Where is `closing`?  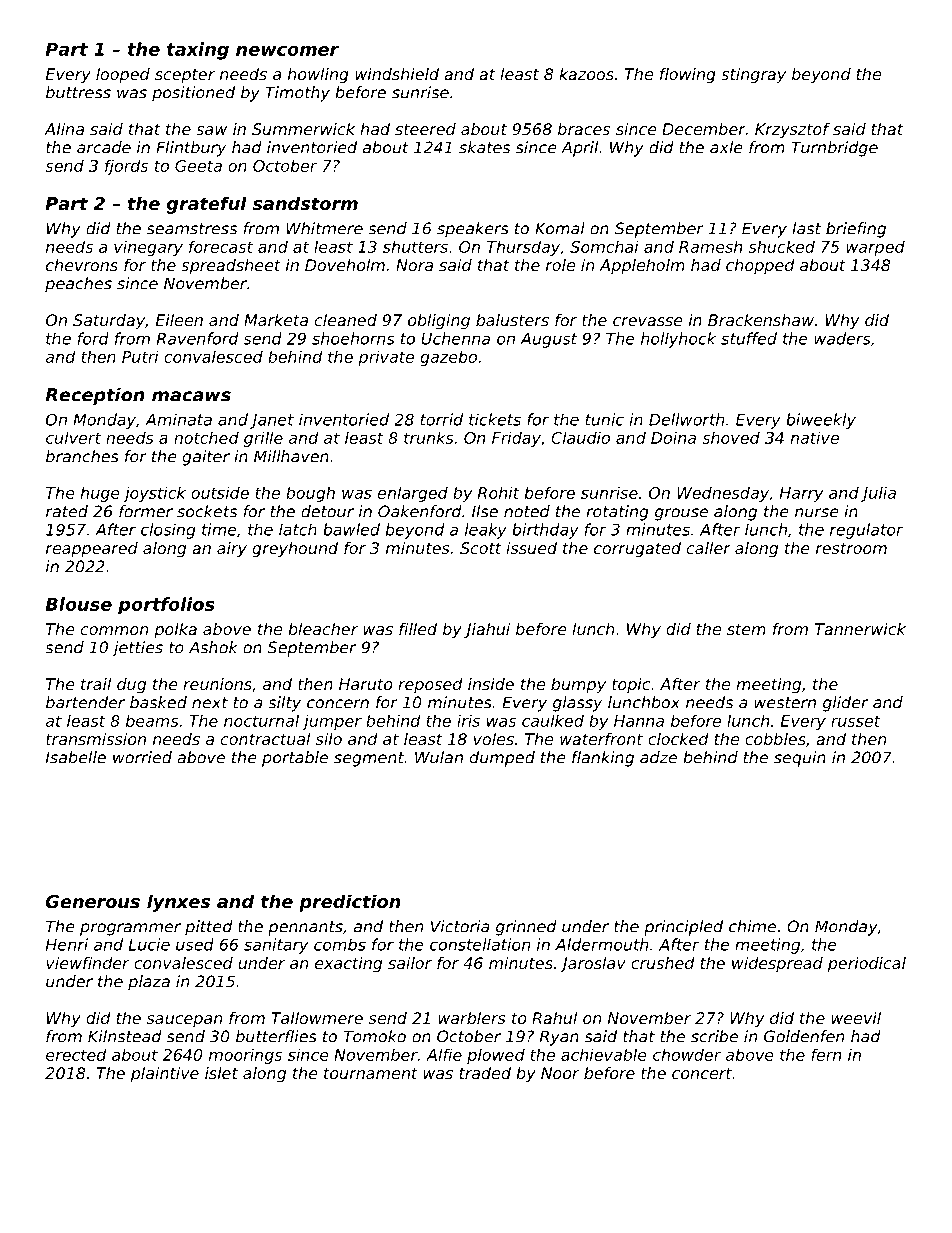
closing is located at coordinates (168, 531).
